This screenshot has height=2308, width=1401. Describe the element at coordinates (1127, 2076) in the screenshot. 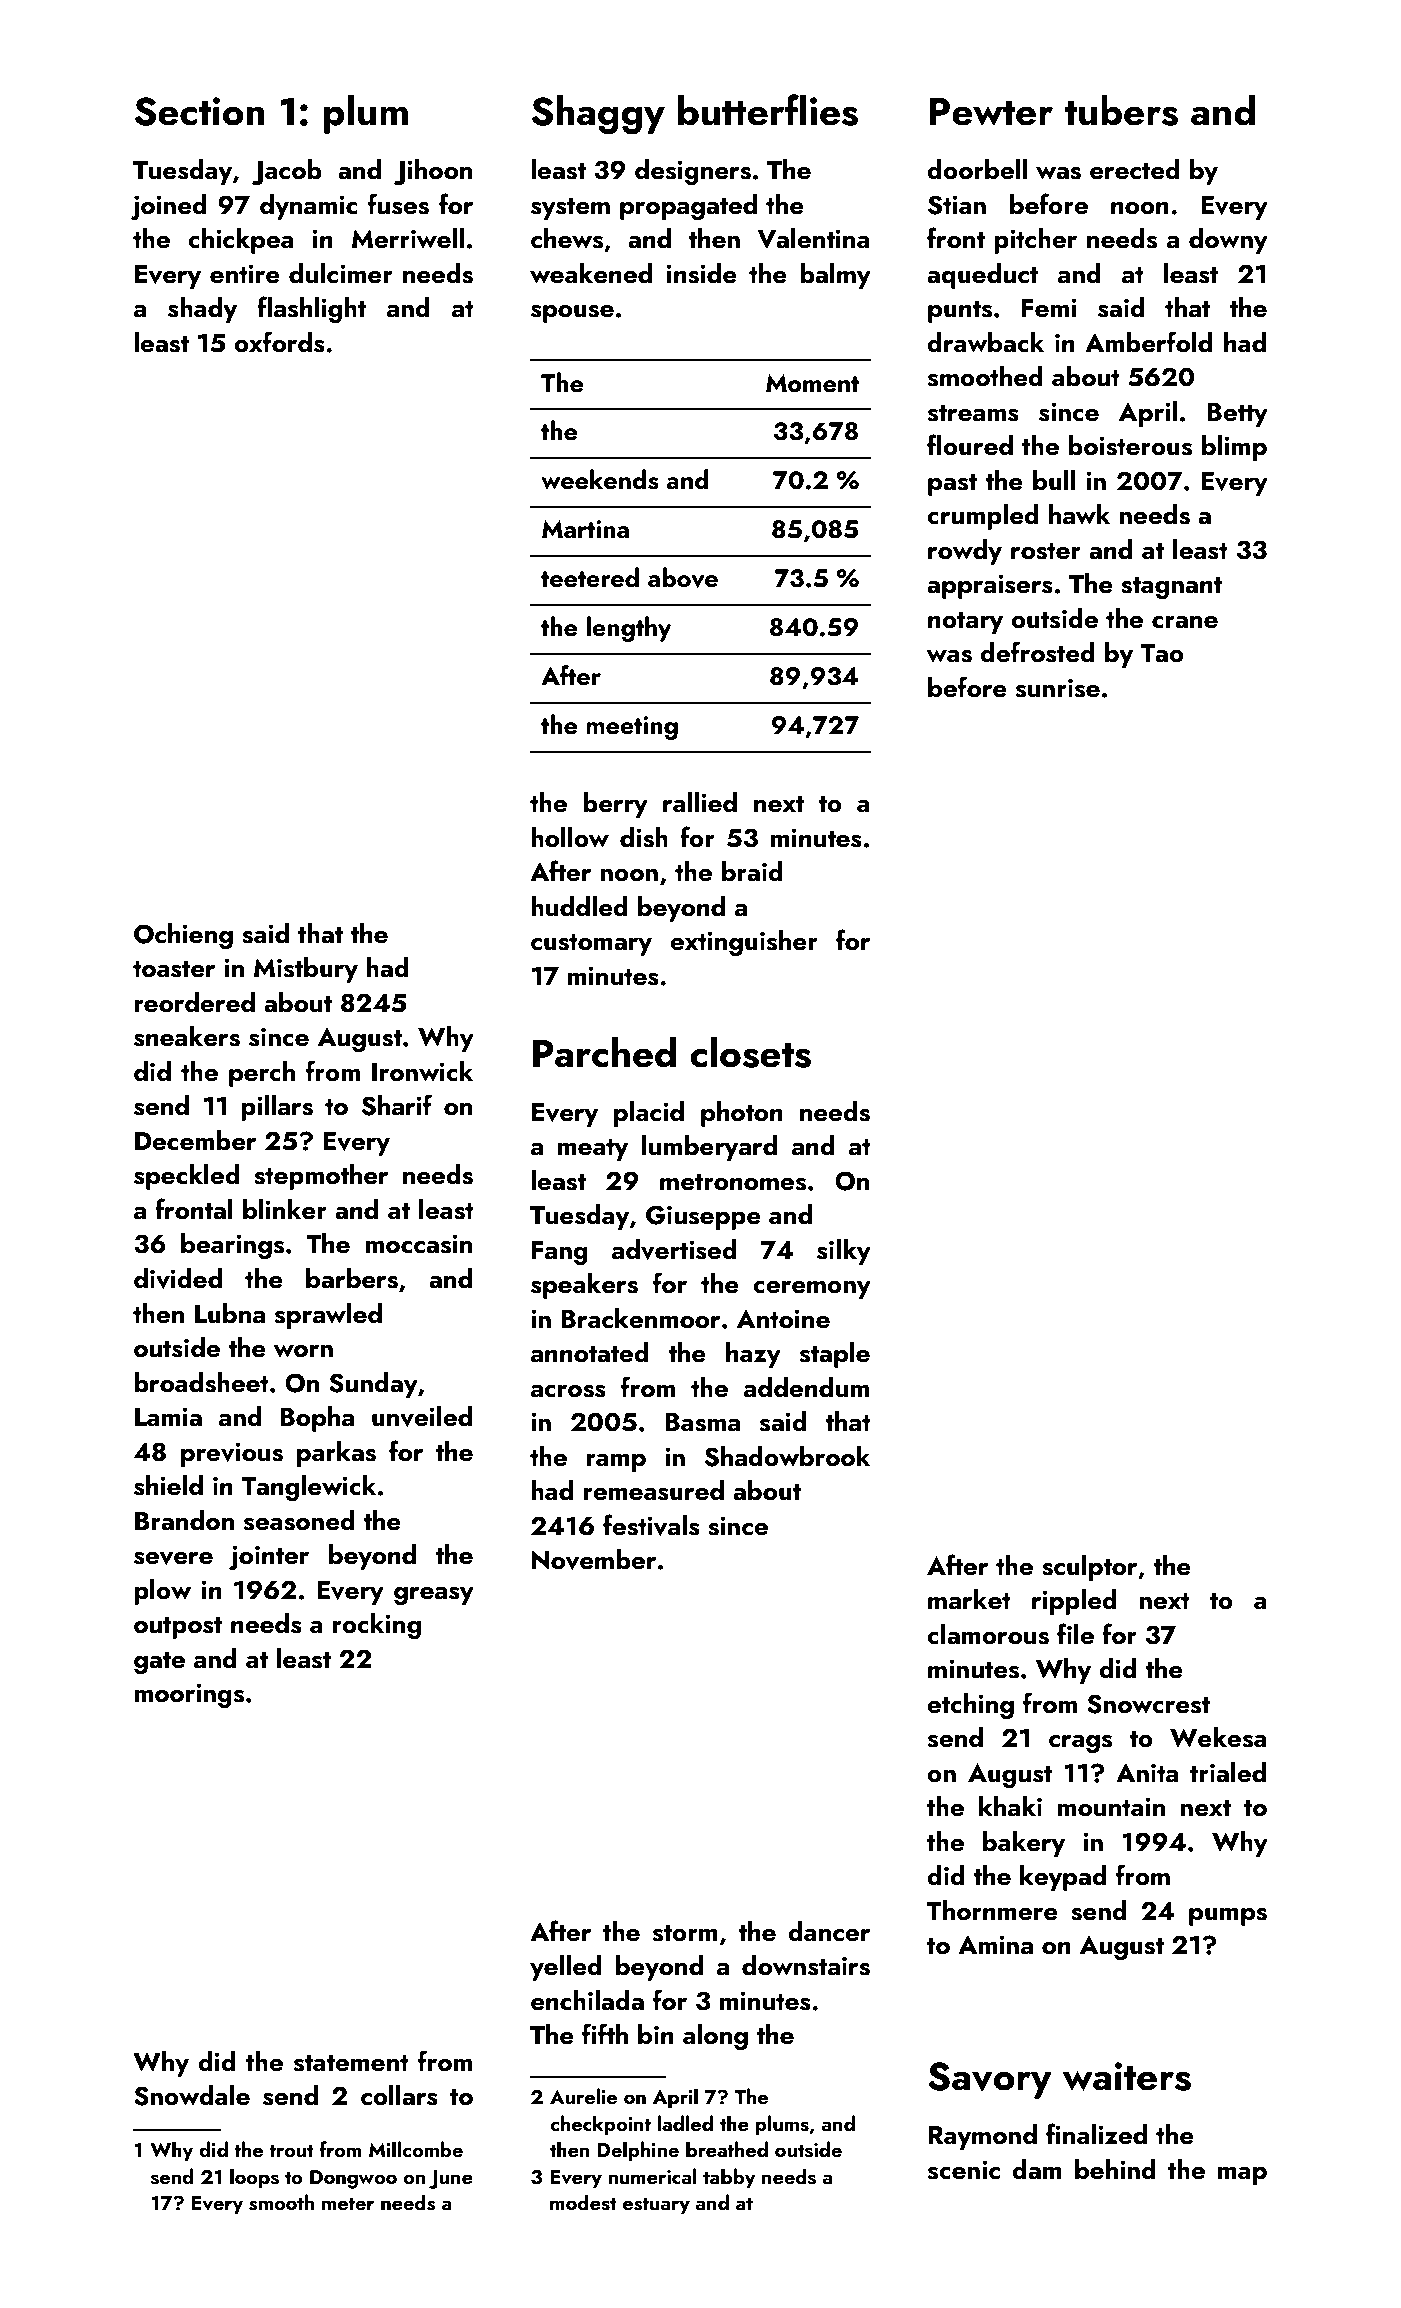

I see `waiters` at that location.
